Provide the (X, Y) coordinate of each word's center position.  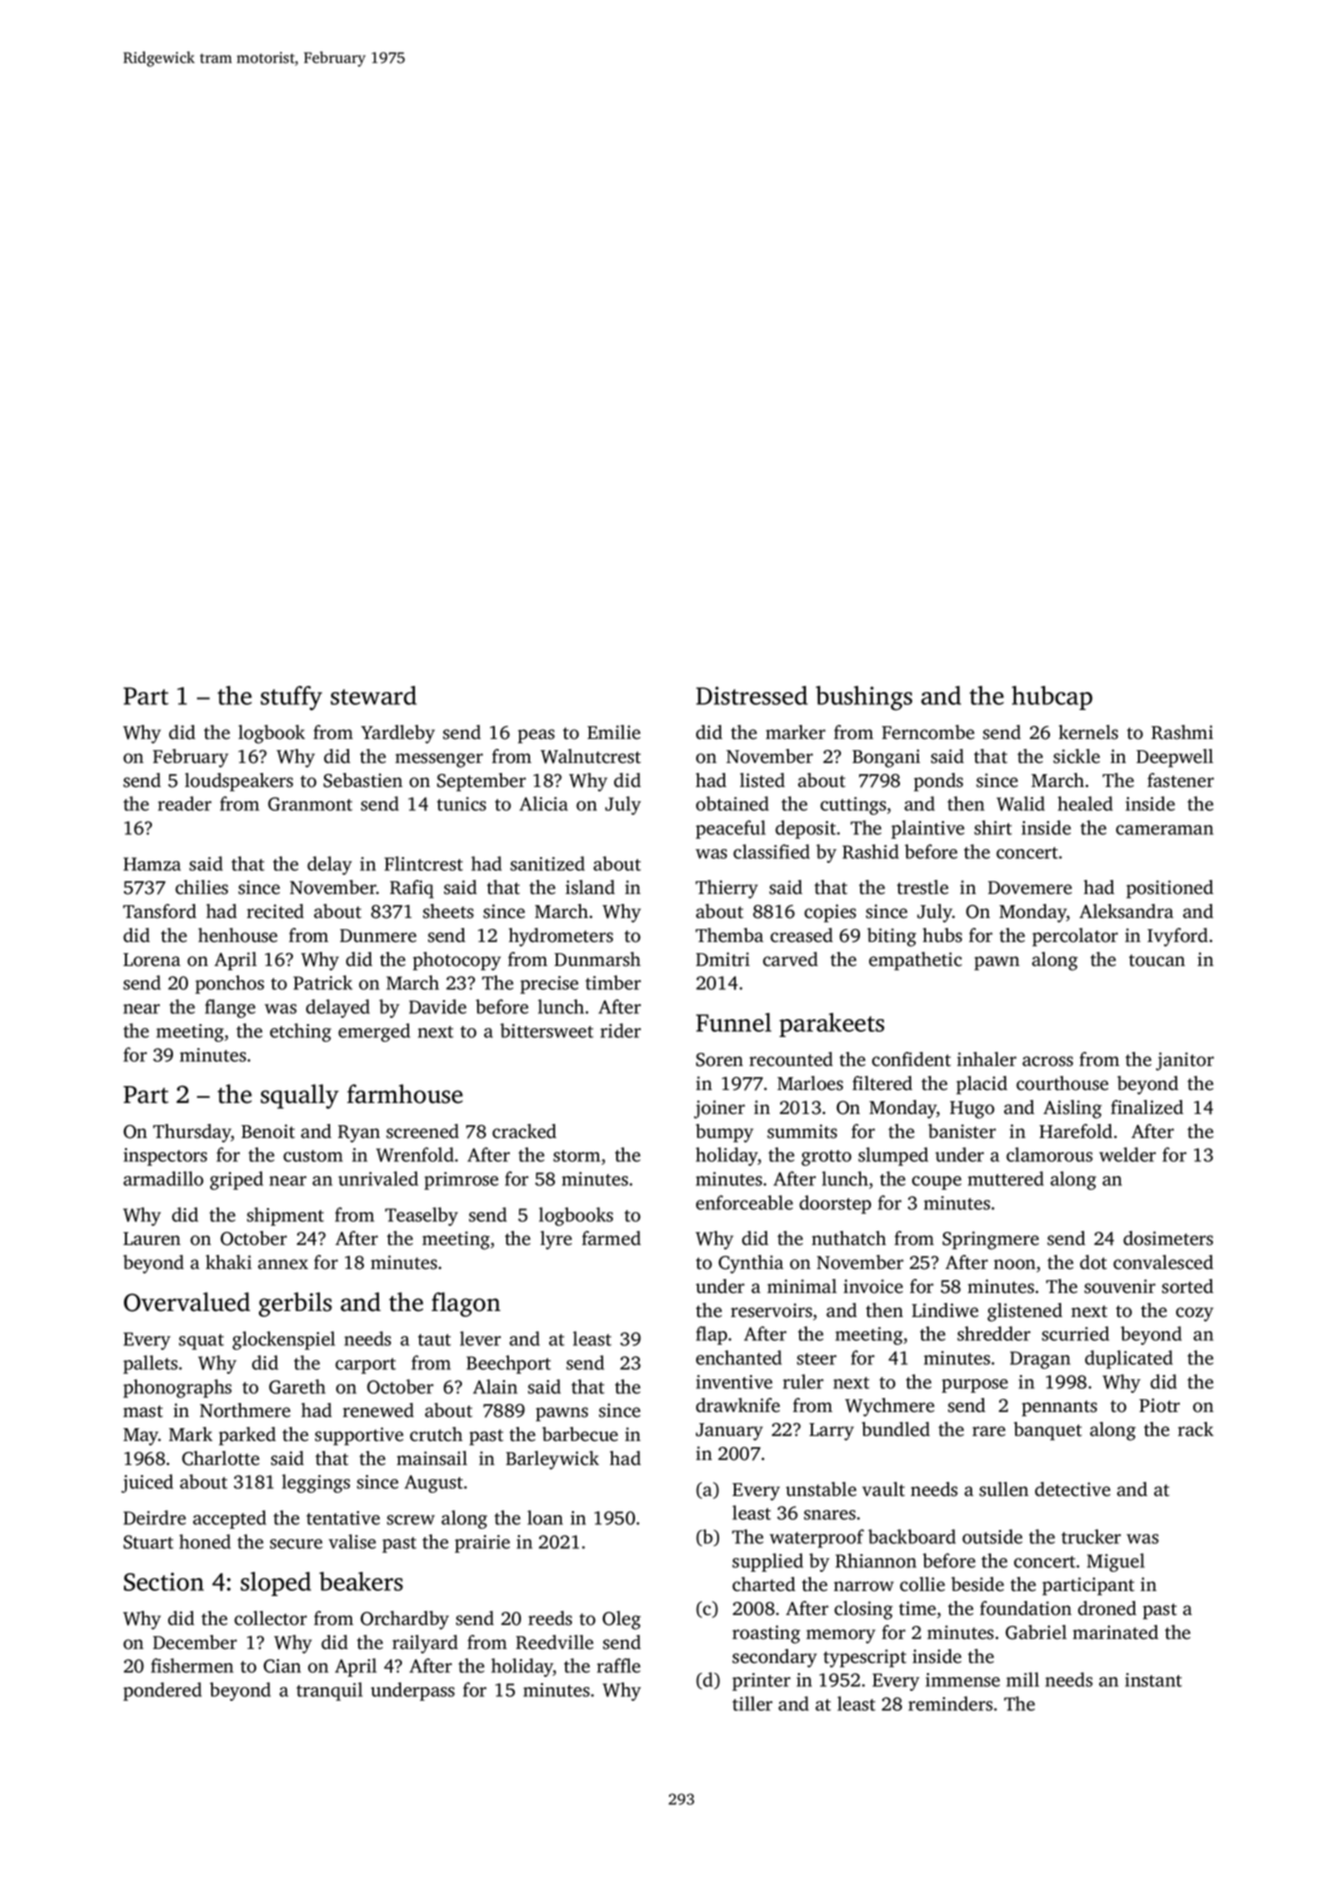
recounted (791, 1059)
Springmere (990, 1240)
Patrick (323, 982)
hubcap (1052, 698)
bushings (864, 698)
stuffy (291, 698)
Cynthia (751, 1264)
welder (1127, 1154)
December (195, 1642)
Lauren (152, 1239)
